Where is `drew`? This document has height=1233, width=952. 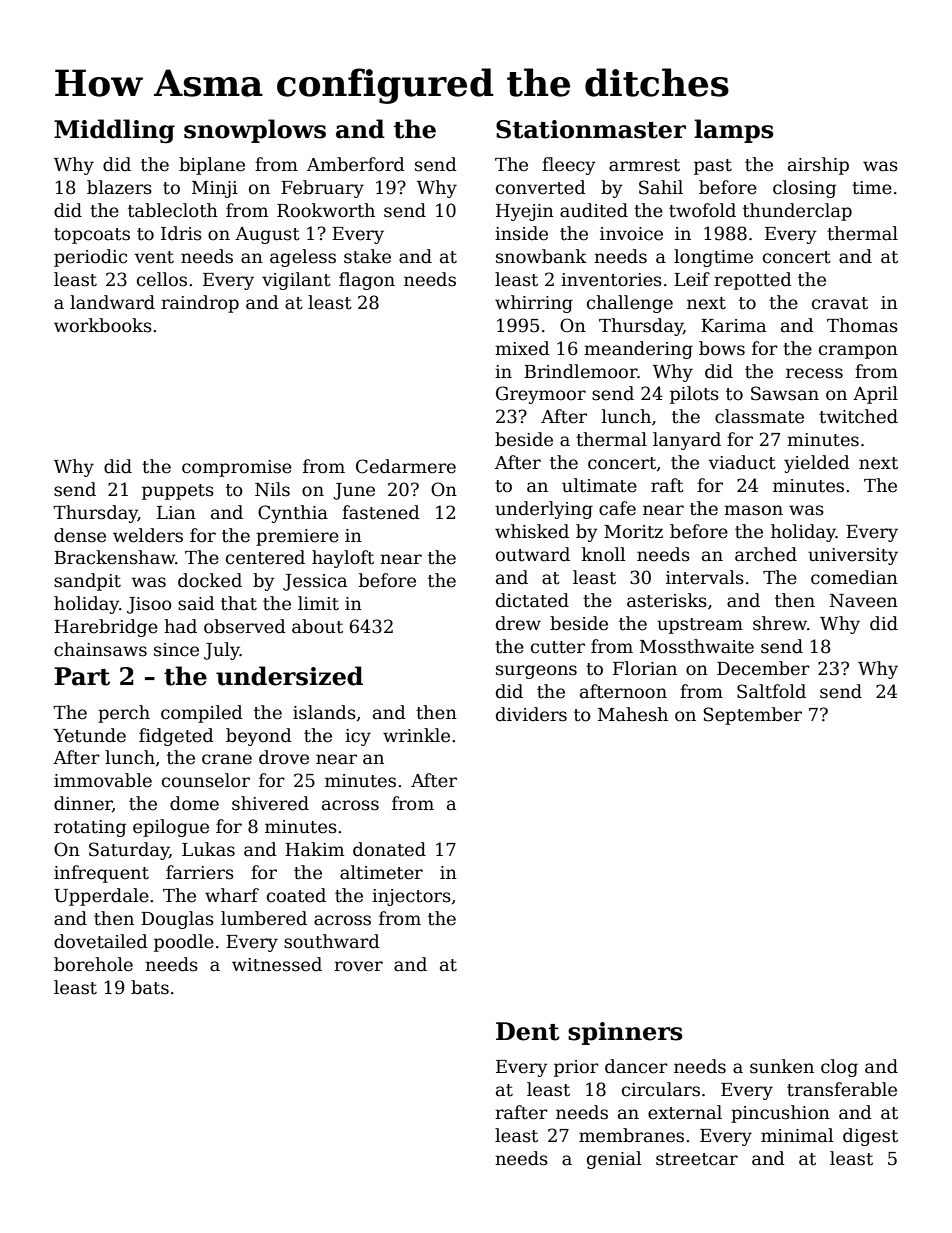
drew is located at coordinates (518, 623).
